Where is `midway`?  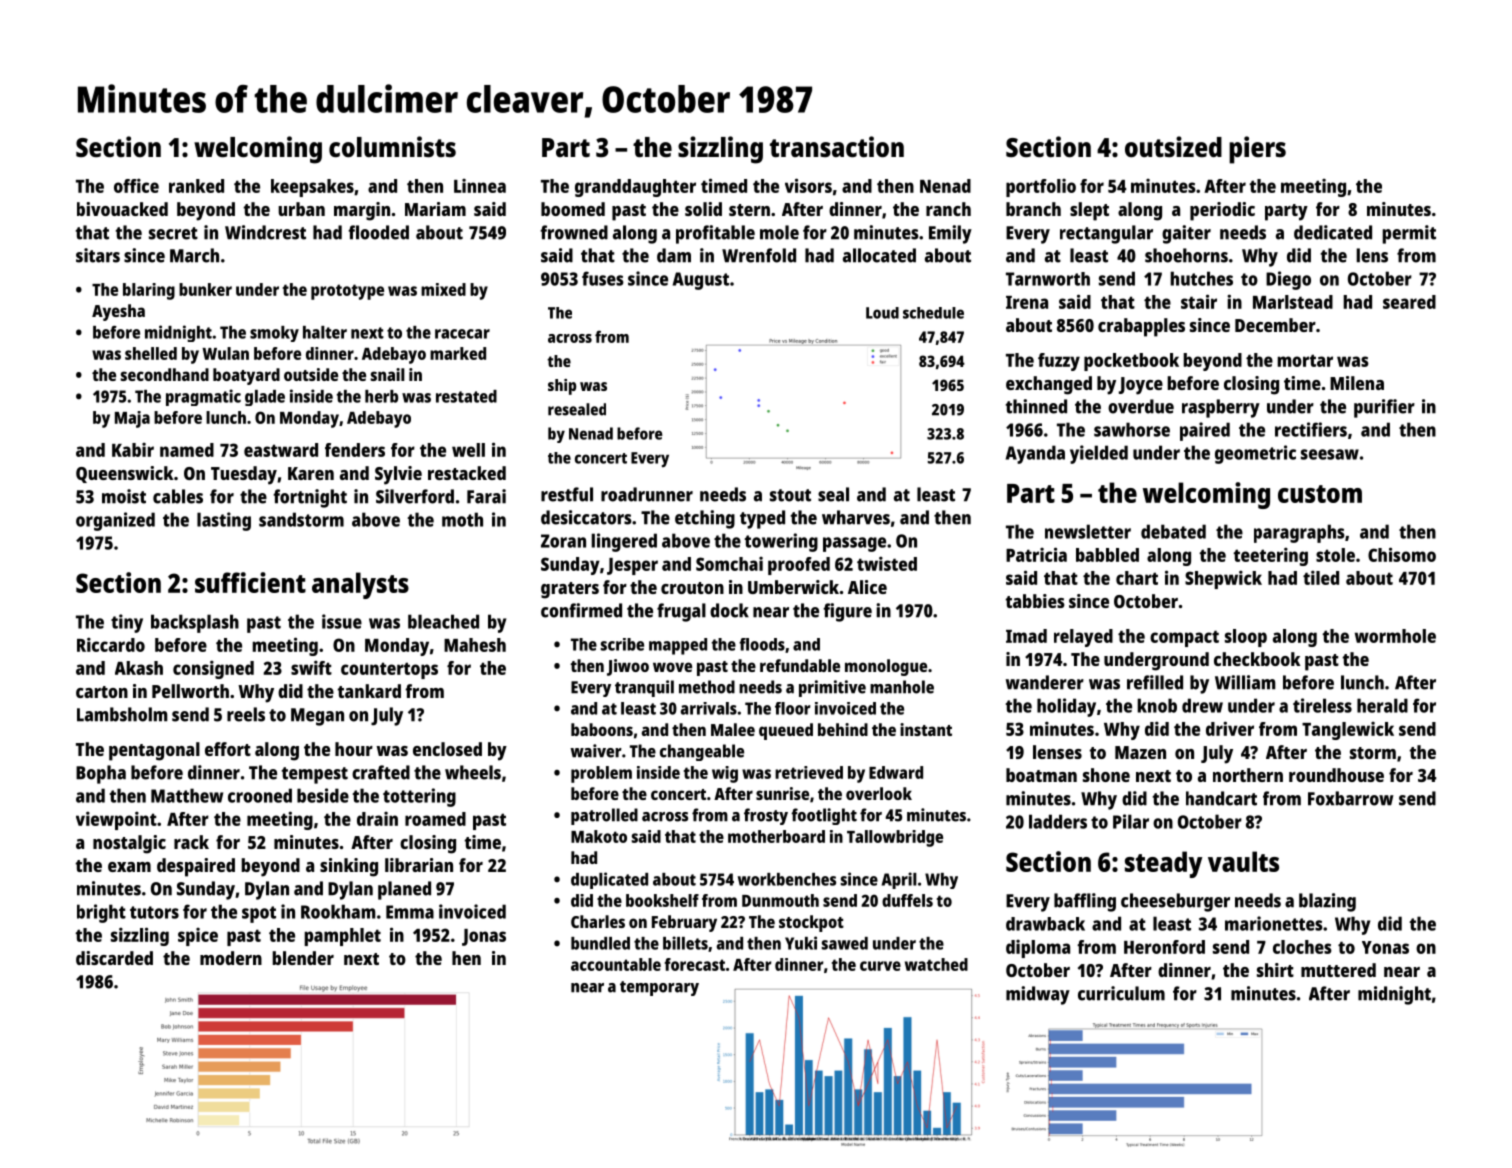 midway is located at coordinates (1038, 995).
